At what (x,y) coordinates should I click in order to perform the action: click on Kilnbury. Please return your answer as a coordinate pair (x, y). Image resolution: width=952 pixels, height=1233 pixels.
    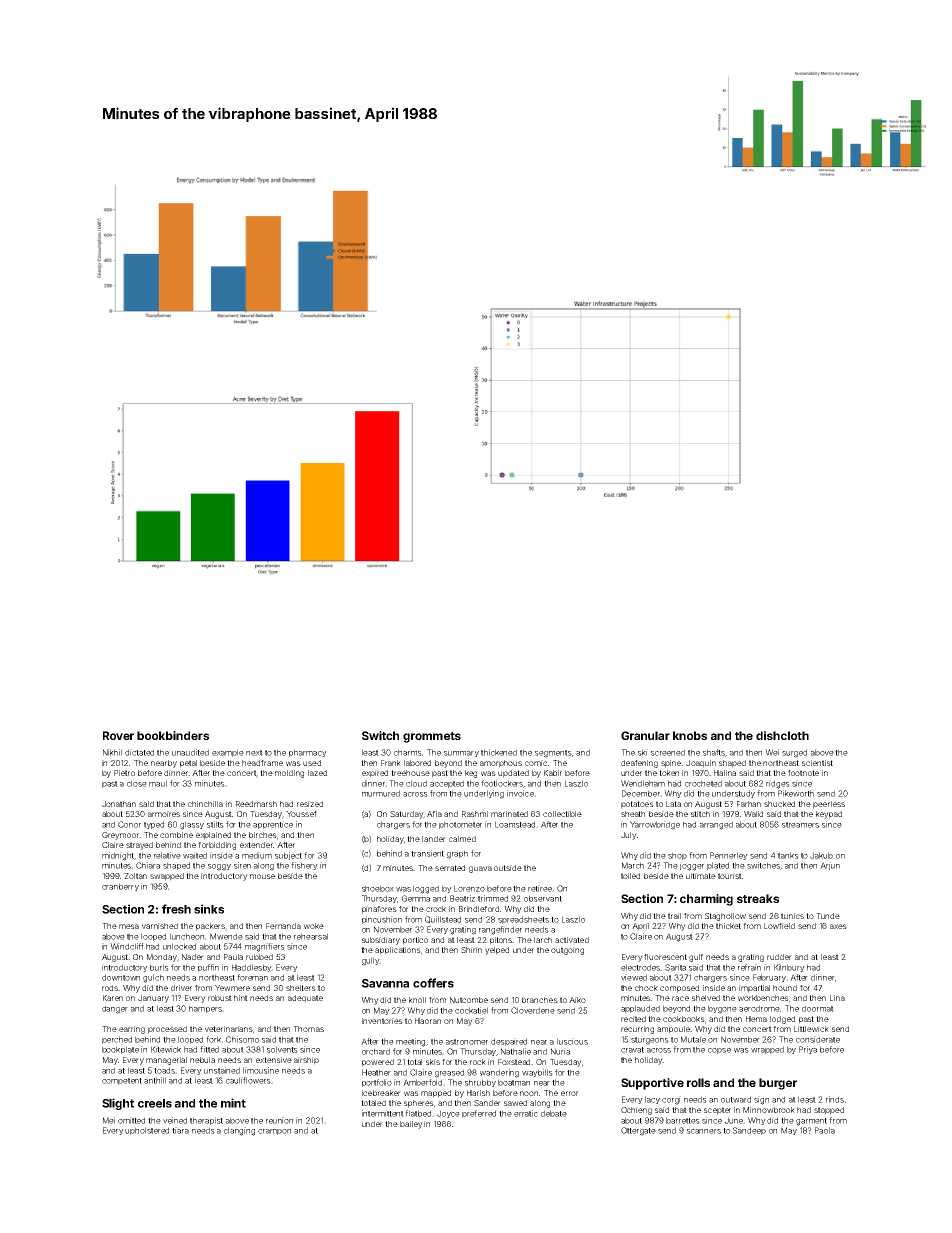
    Looking at the image, I should click on (789, 968).
